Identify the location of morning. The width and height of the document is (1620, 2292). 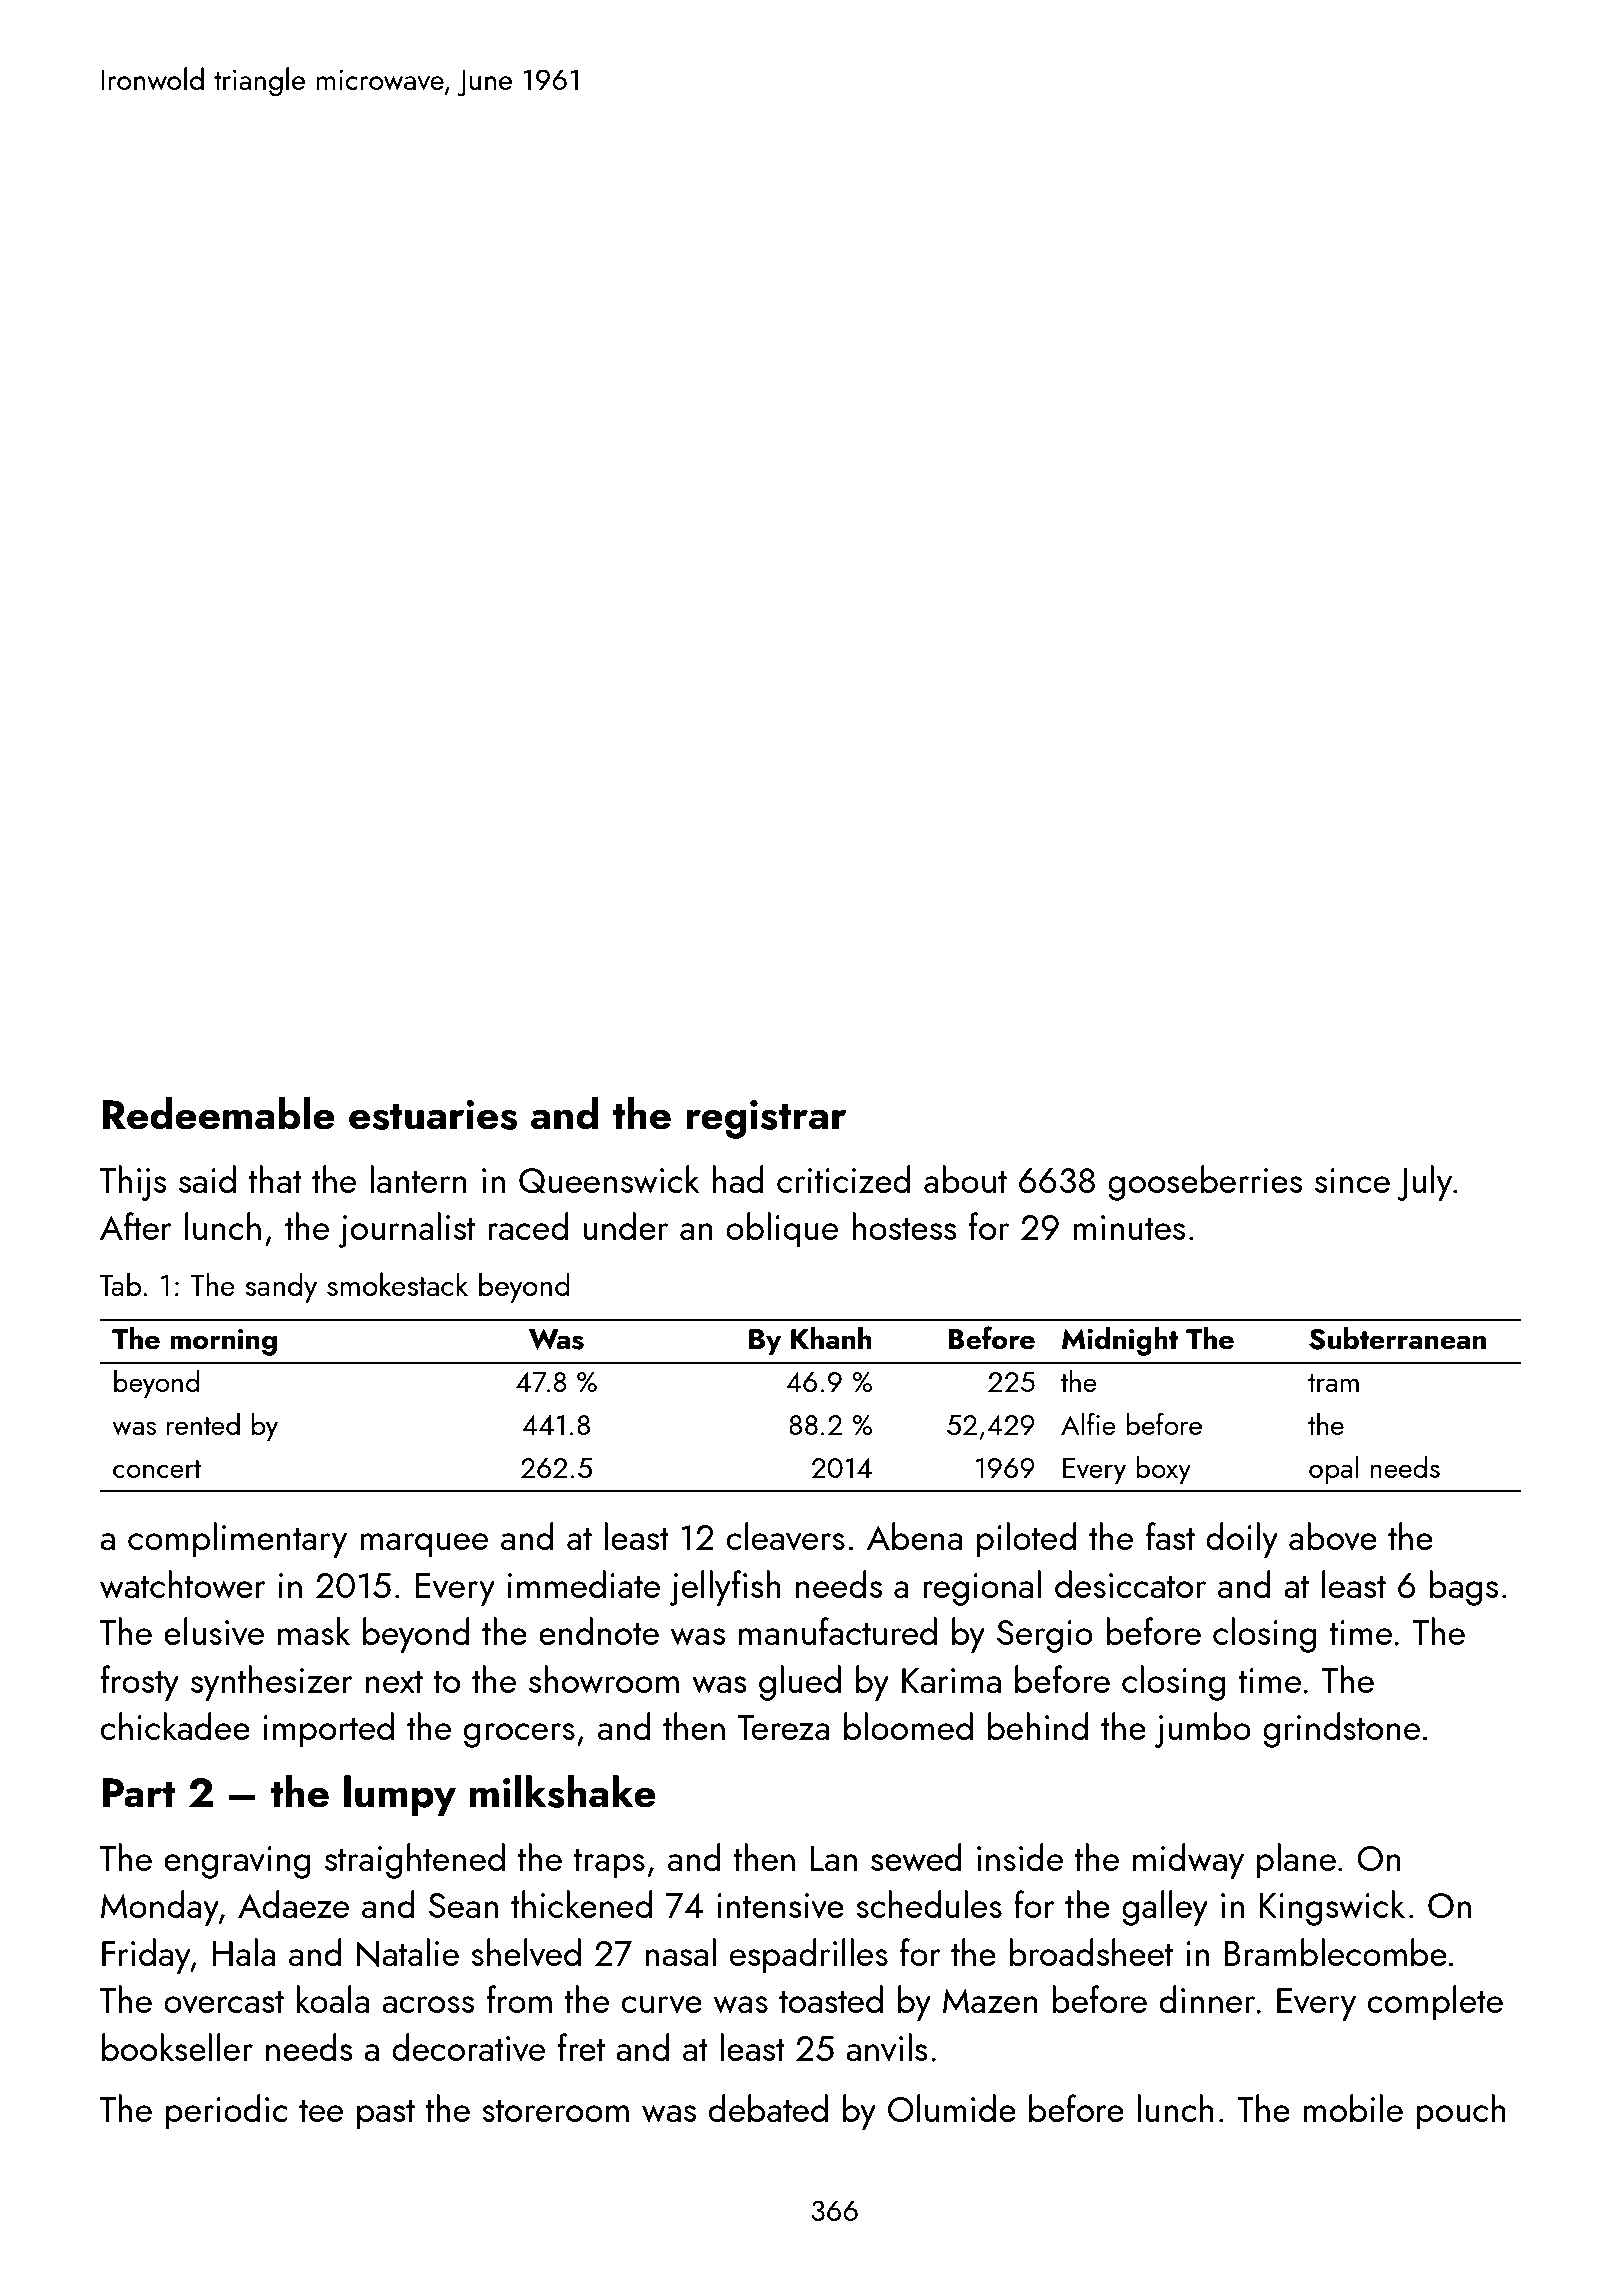
(223, 1342).
